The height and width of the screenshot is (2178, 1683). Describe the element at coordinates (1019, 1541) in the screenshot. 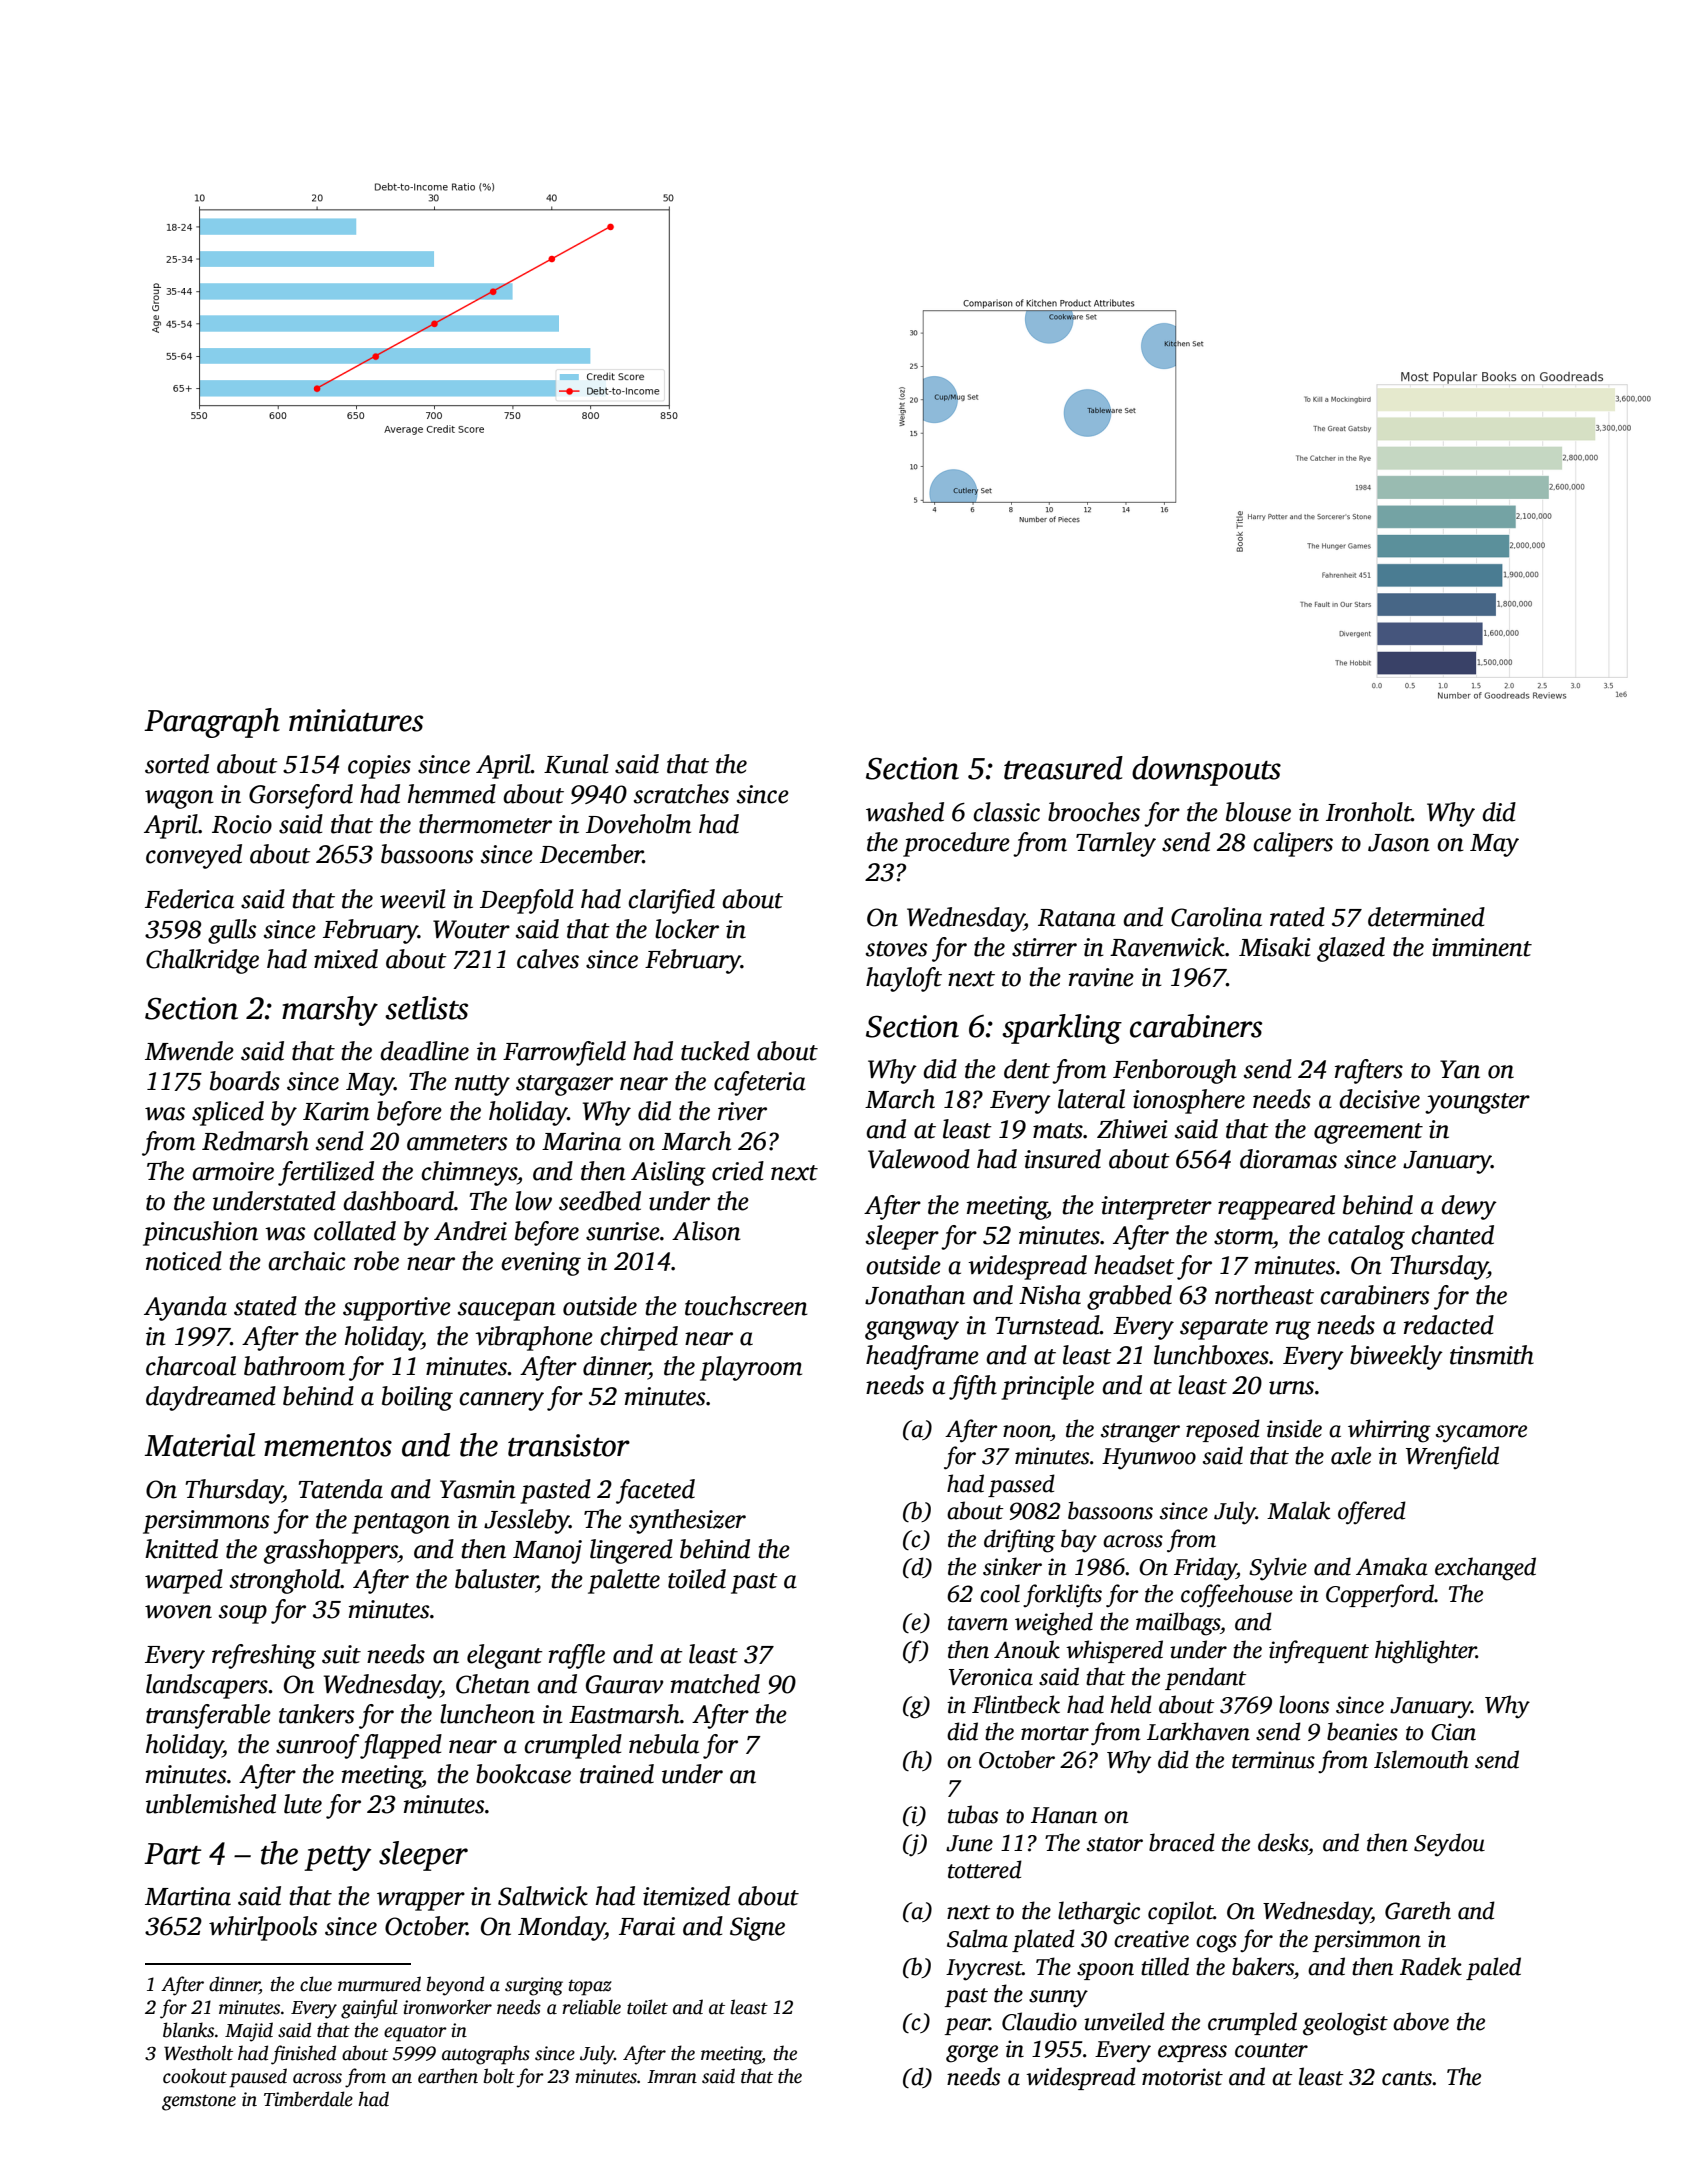

I see `drifting` at that location.
